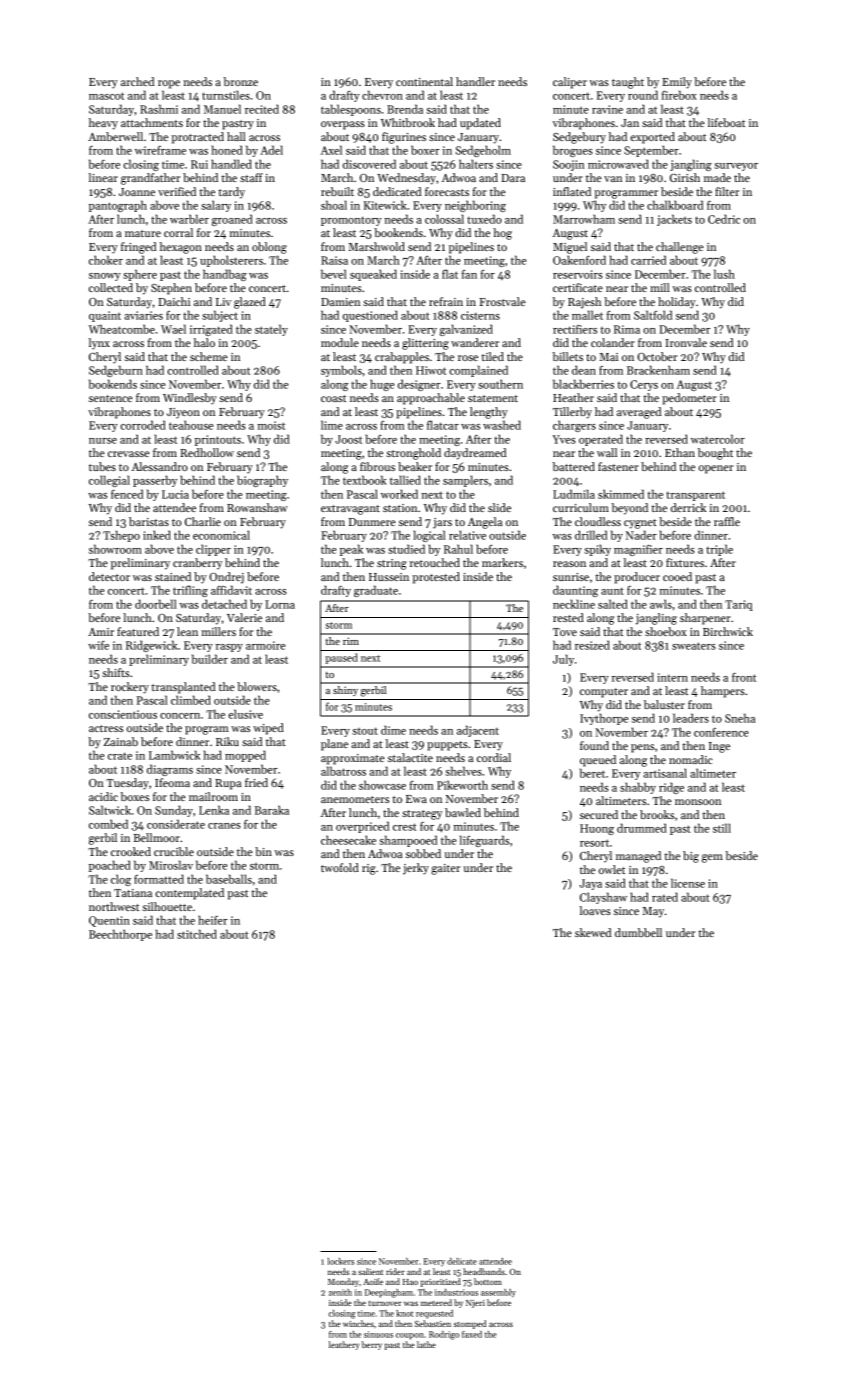 The height and width of the document is (1400, 849). I want to click on rose, so click(468, 358).
